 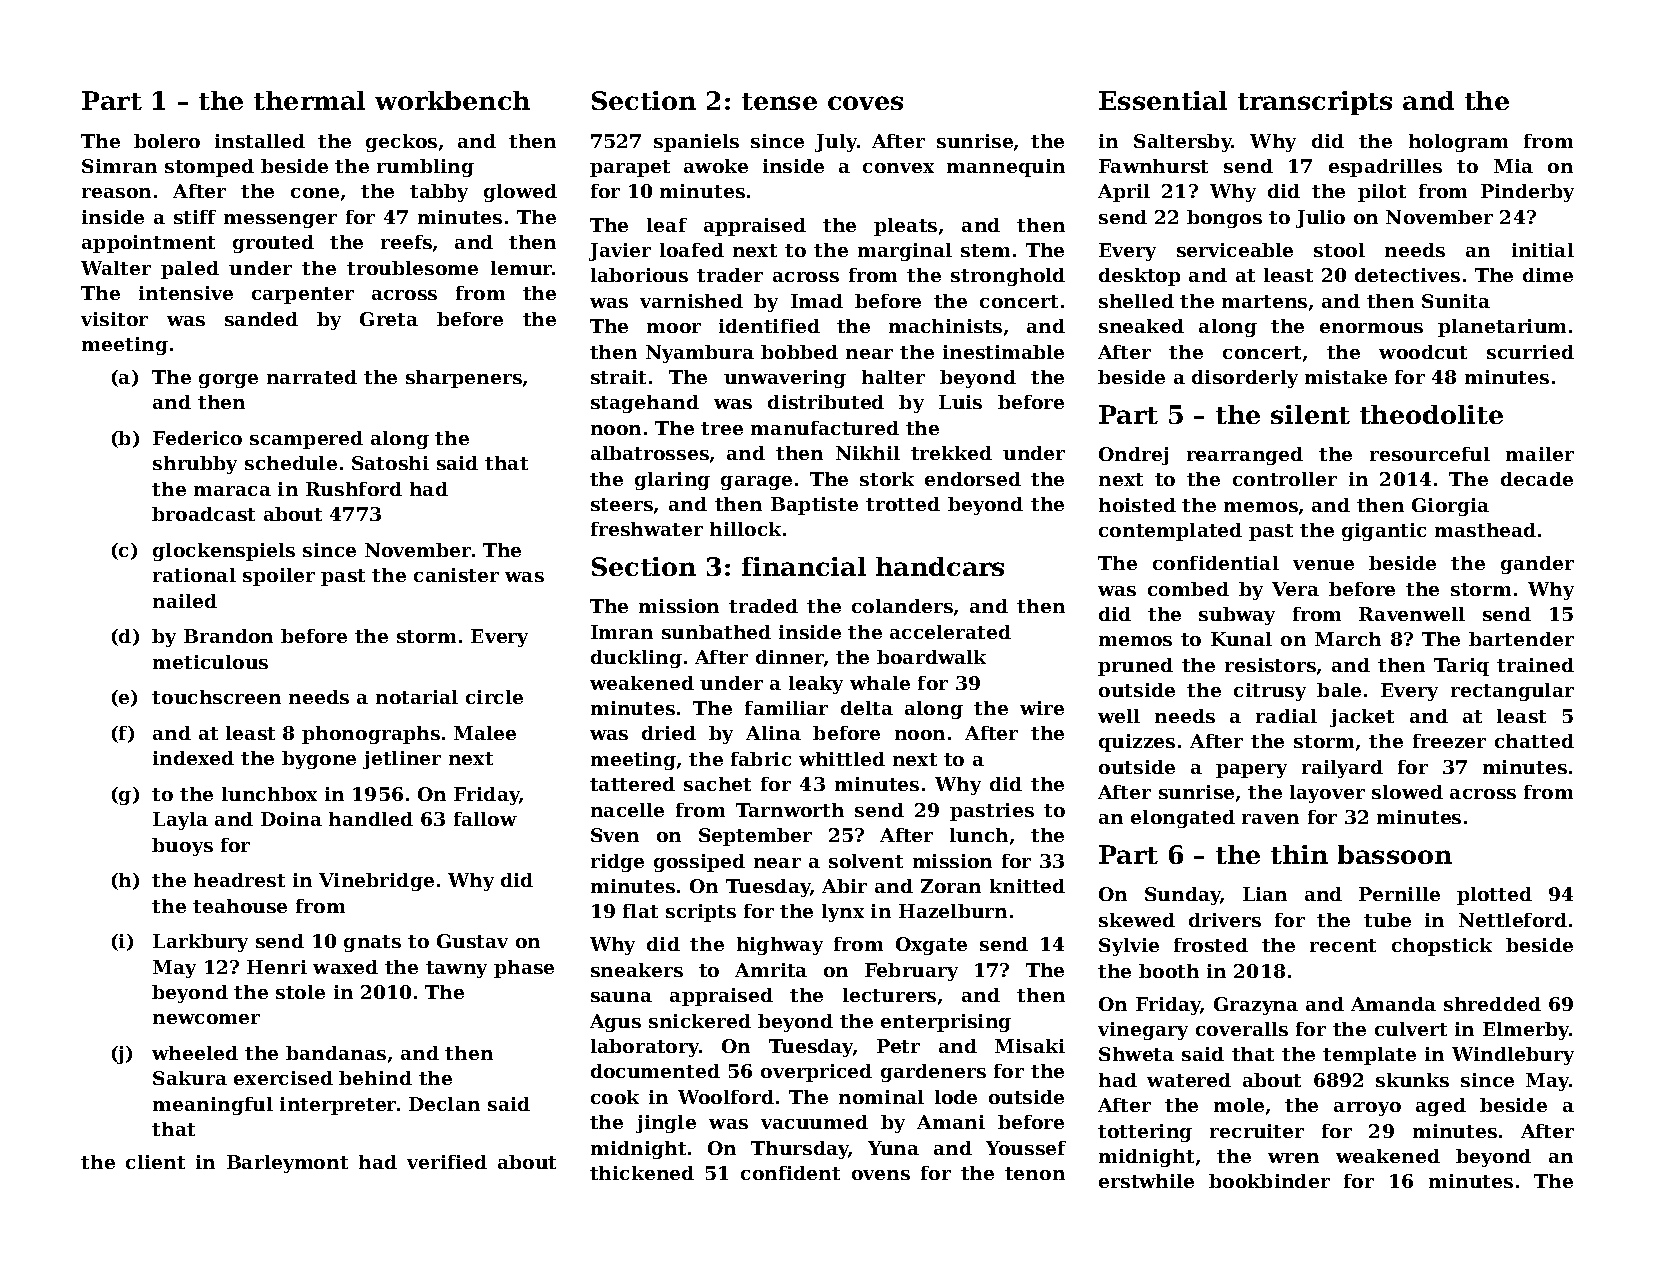 What do you see at coordinates (1264, 301) in the screenshot?
I see `martens` at bounding box center [1264, 301].
